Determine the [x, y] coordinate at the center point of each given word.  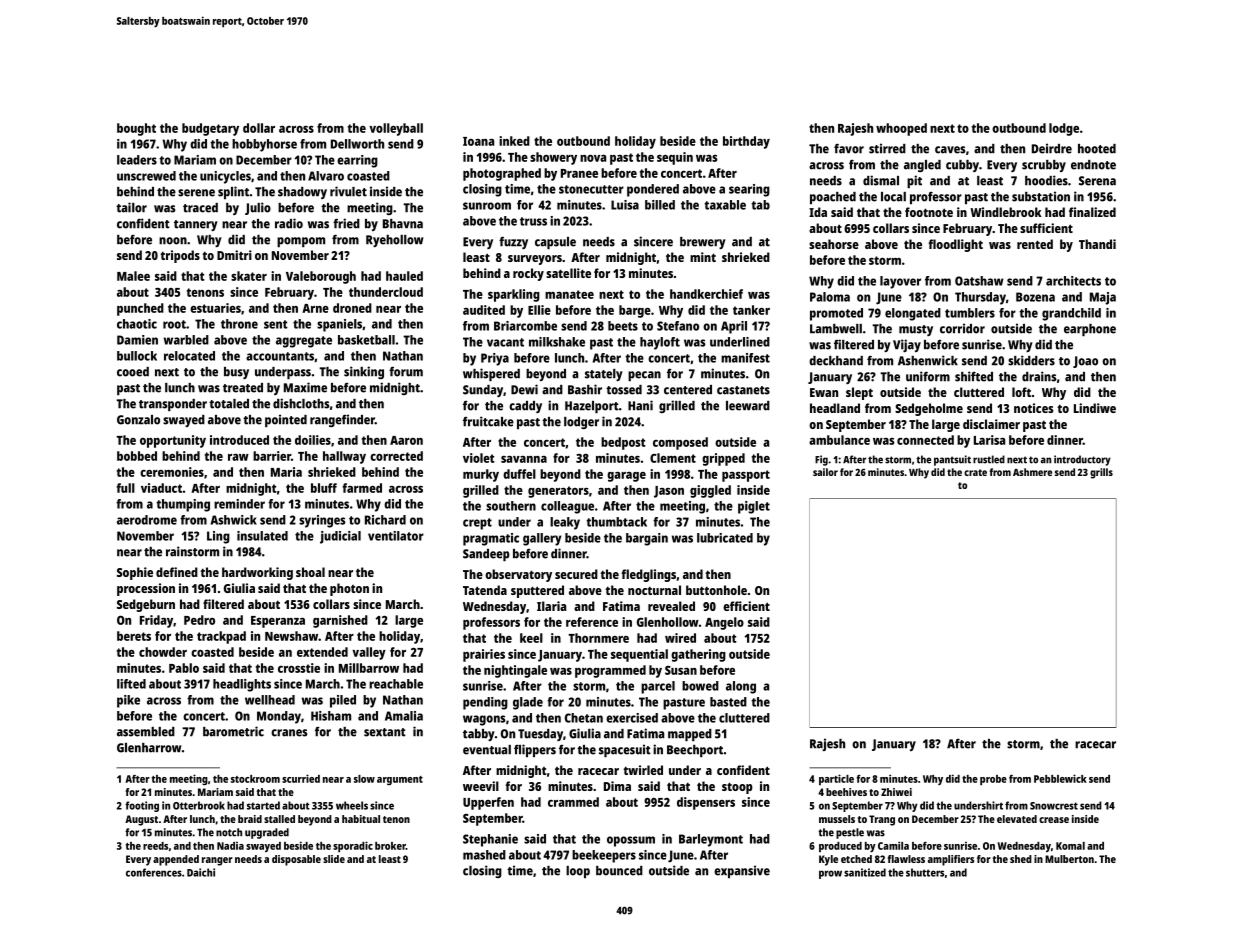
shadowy [302, 193]
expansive [742, 871]
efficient [746, 606]
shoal [310, 572]
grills [1101, 473]
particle [836, 779]
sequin [675, 158]
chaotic [137, 324]
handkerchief [706, 294]
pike [128, 701]
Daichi [201, 872]
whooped [901, 129]
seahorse [834, 244]
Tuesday [540, 735]
